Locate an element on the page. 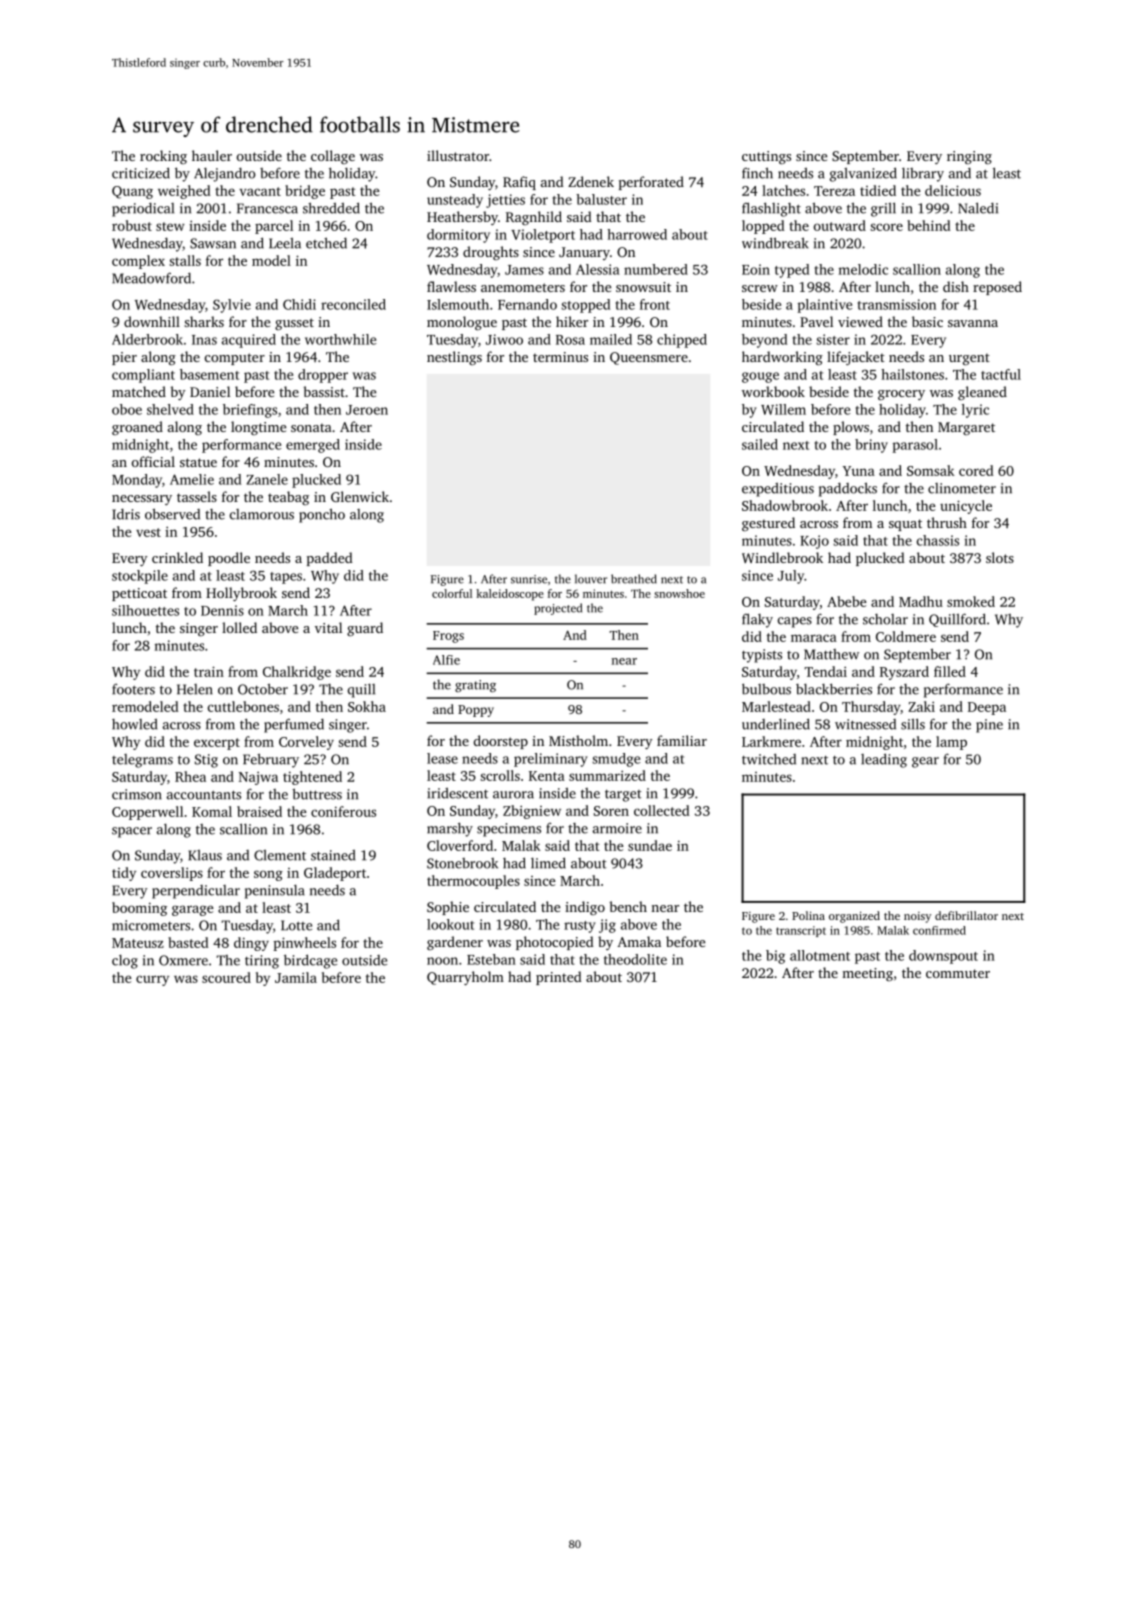  plows is located at coordinates (851, 428).
